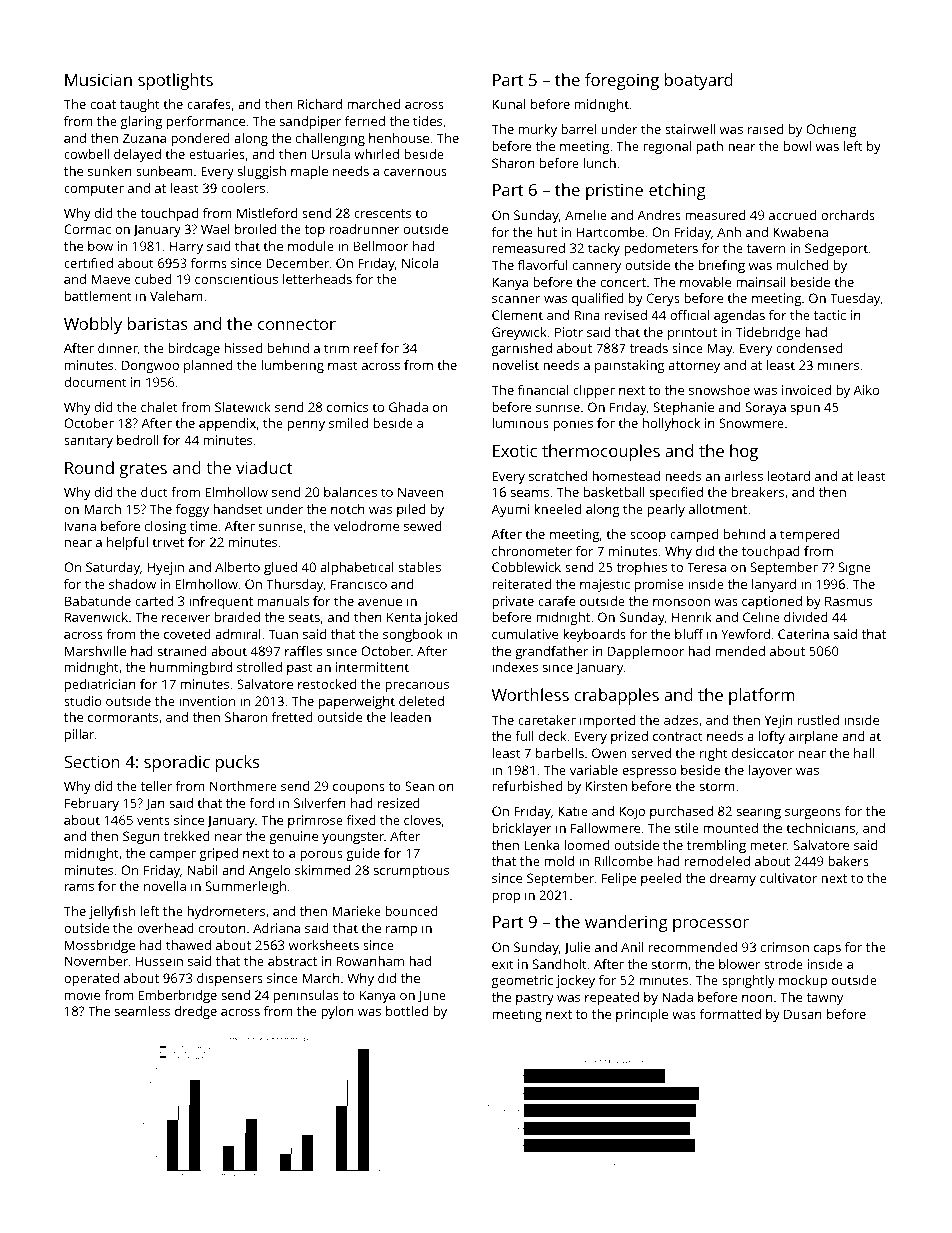 The width and height of the image is (952, 1233). Describe the element at coordinates (82, 995) in the image. I see `movie` at that location.
